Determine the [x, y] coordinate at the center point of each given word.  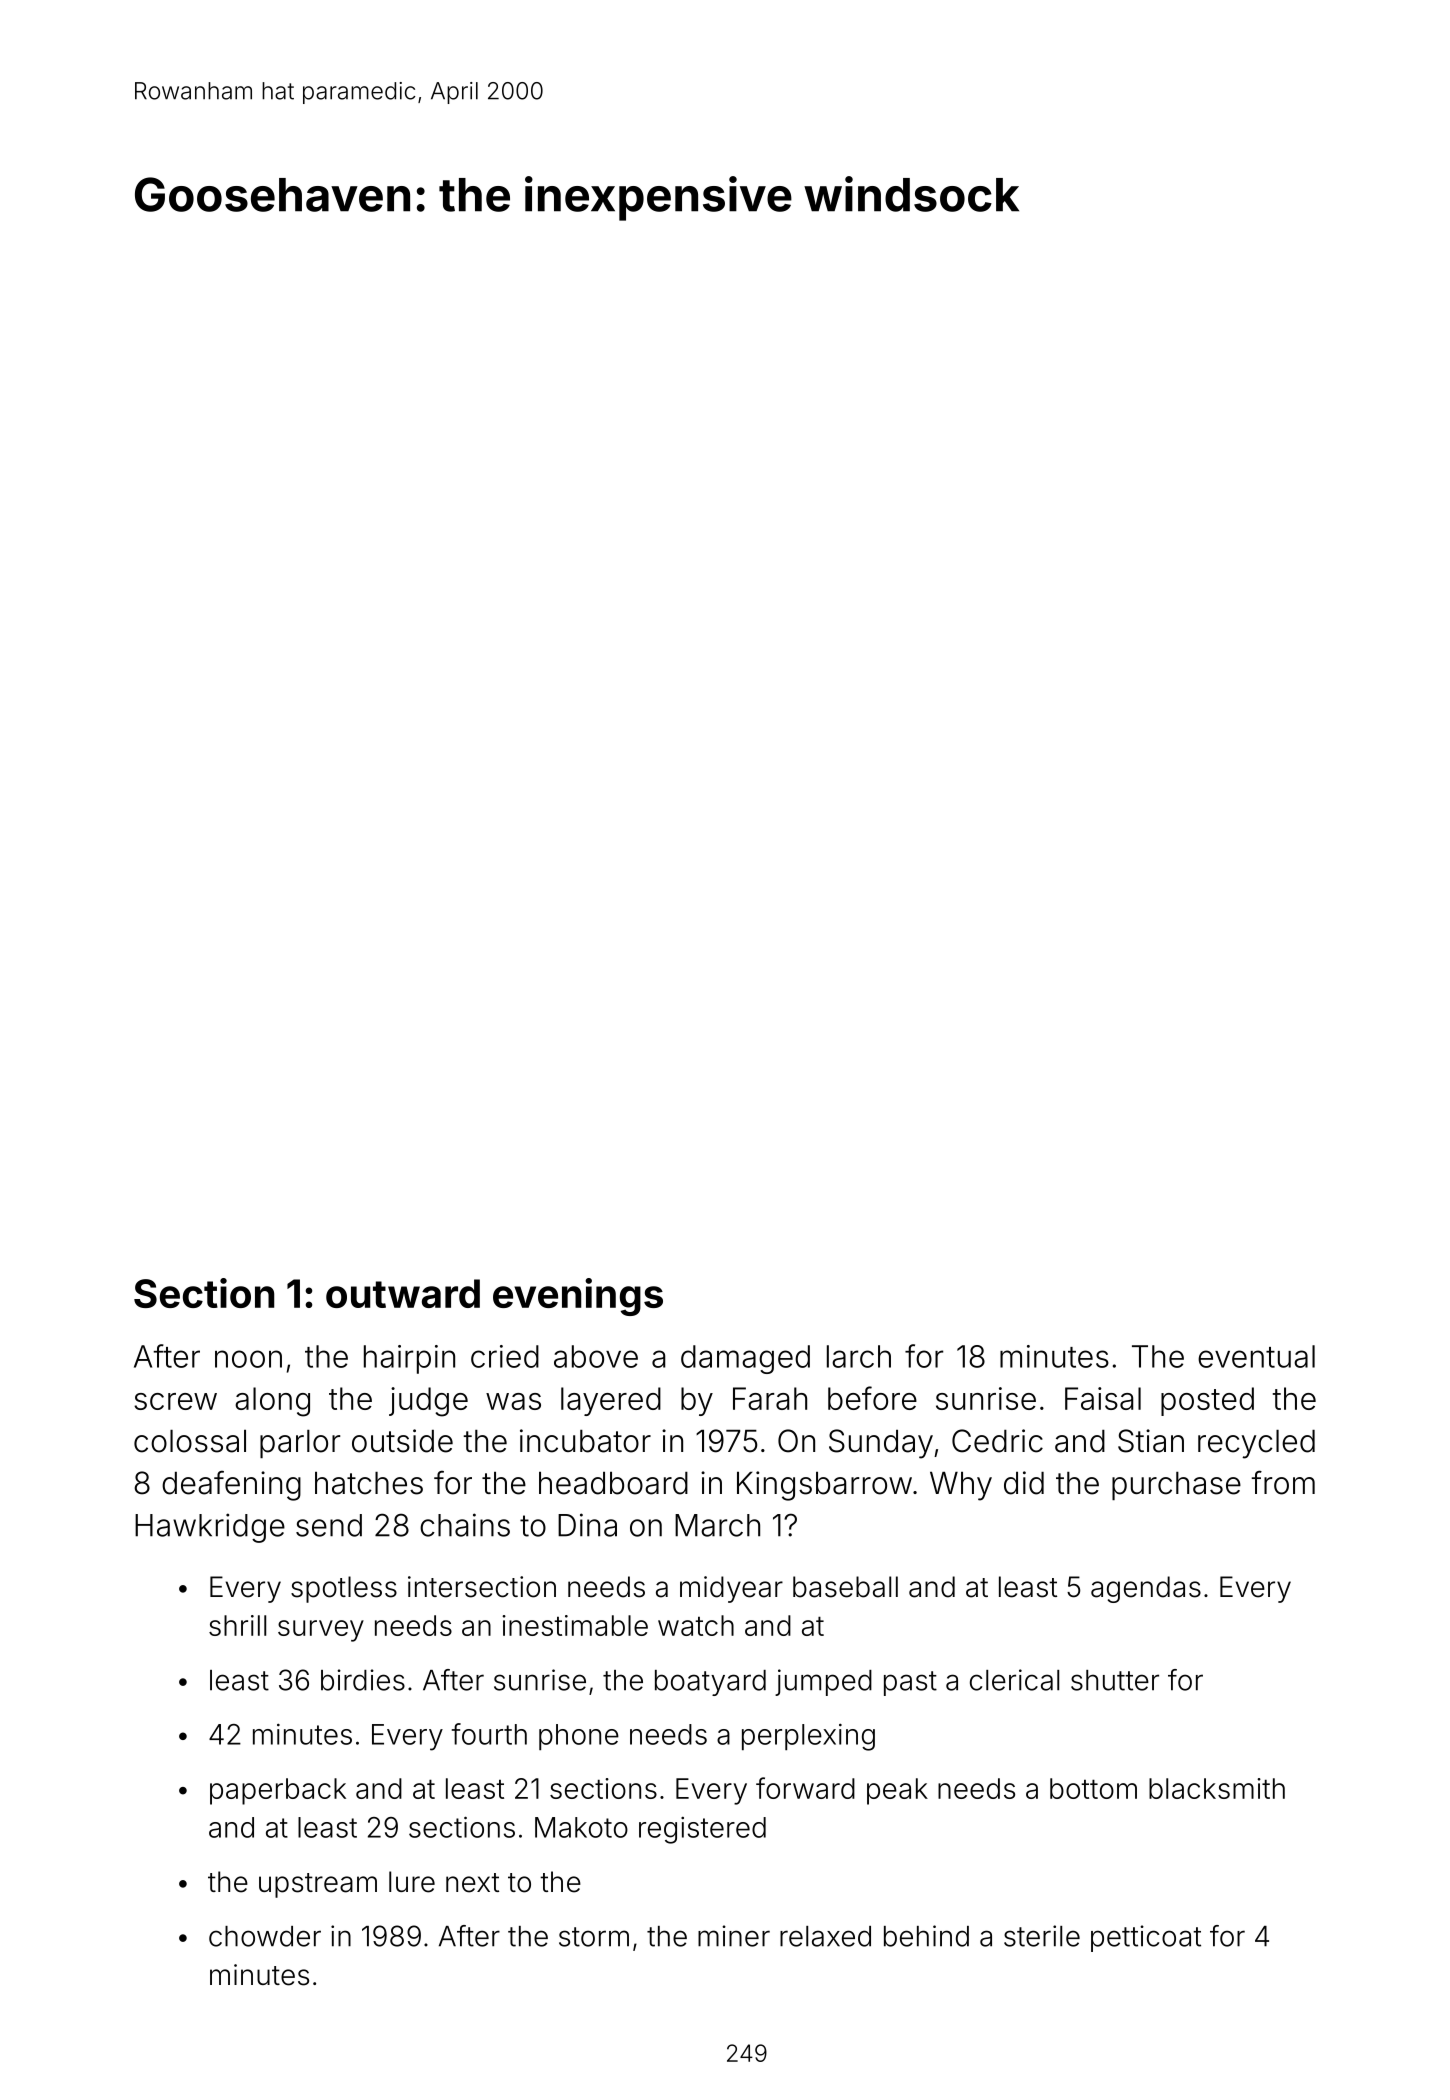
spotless [344, 1589]
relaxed [825, 1936]
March [717, 1525]
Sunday [881, 1444]
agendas [1146, 1589]
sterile [1042, 1936]
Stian [1151, 1441]
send [329, 1525]
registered [702, 1830]
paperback [278, 1791]
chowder [265, 1936]
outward [403, 1293]
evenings [578, 1297]
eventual [1256, 1356]
